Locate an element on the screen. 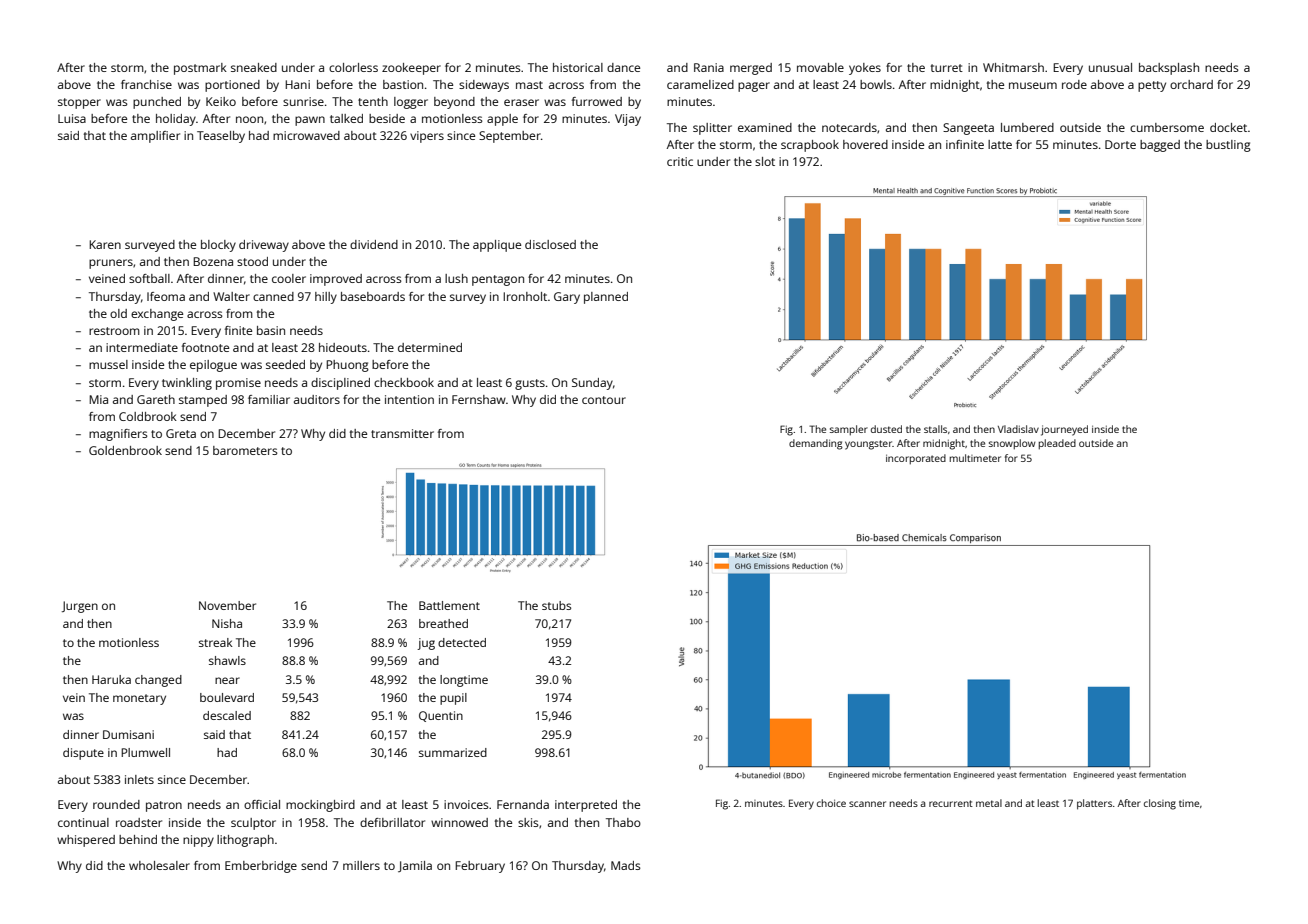 This screenshot has height=924, width=1308. pleaded is located at coordinates (1057, 444).
